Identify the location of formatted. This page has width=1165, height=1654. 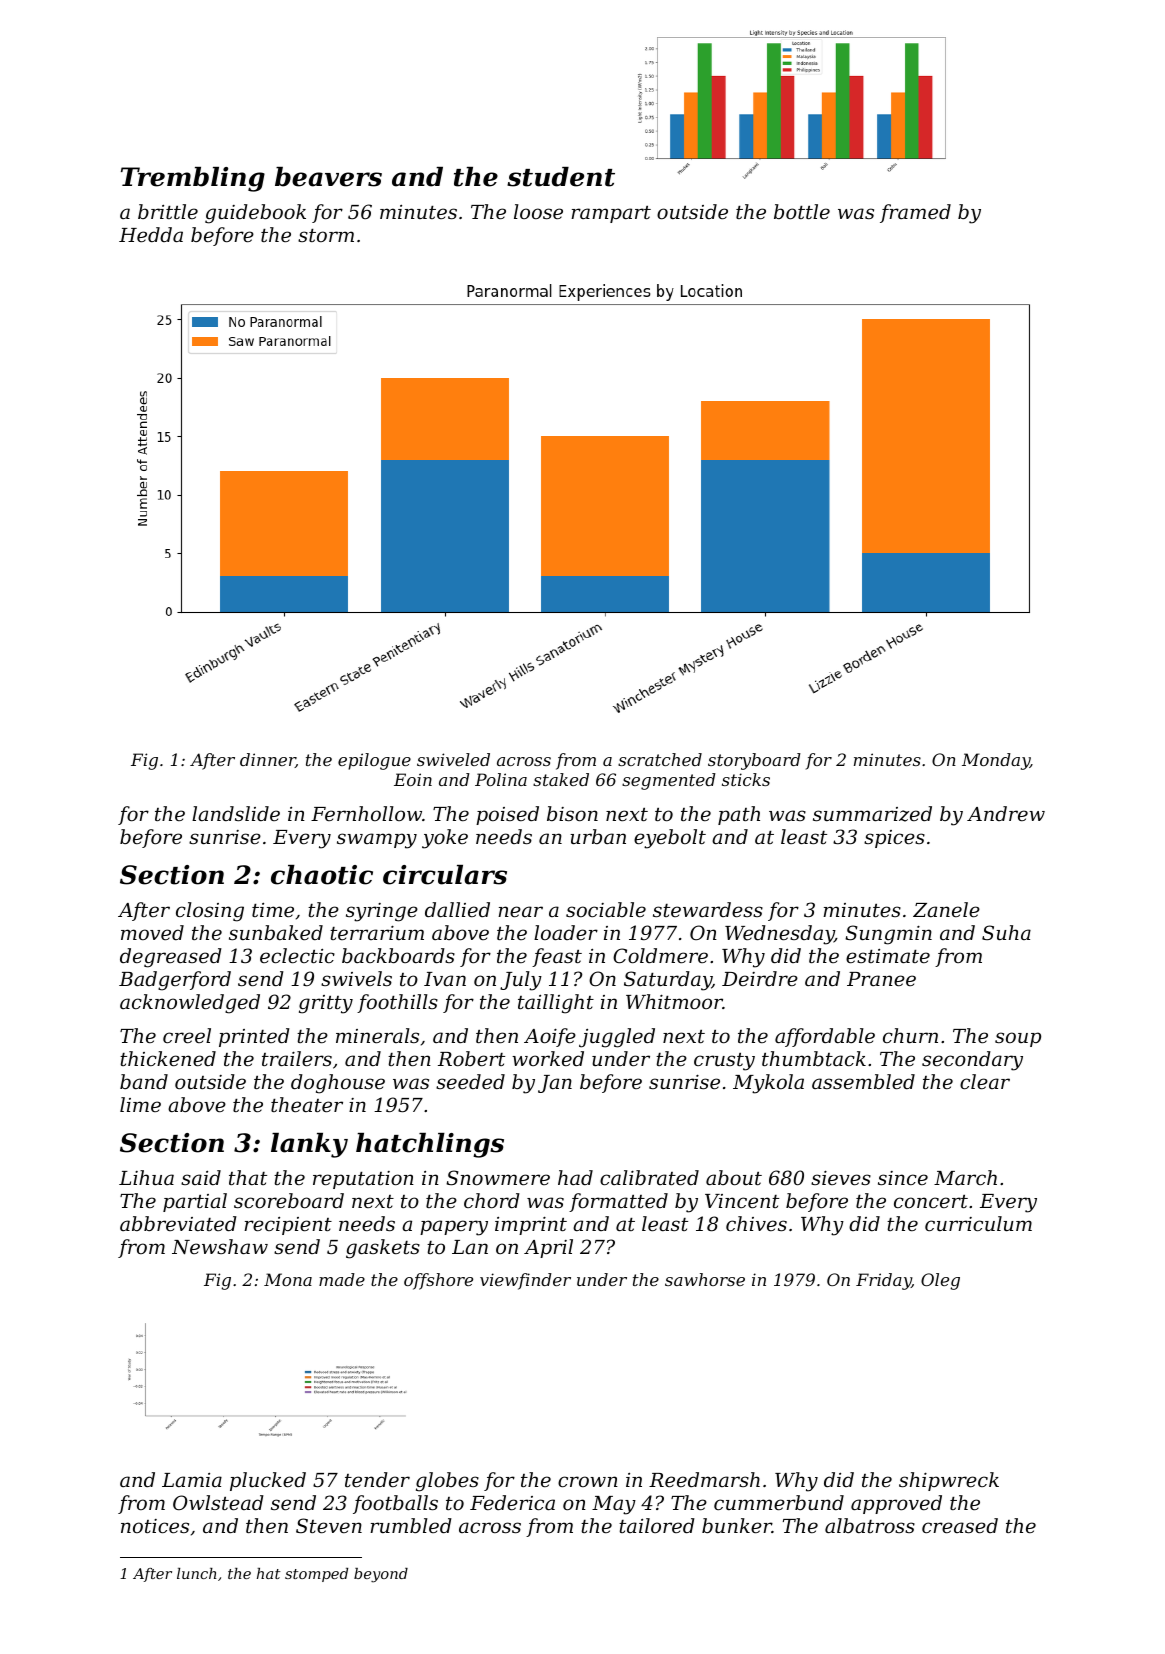
(618, 1202).
